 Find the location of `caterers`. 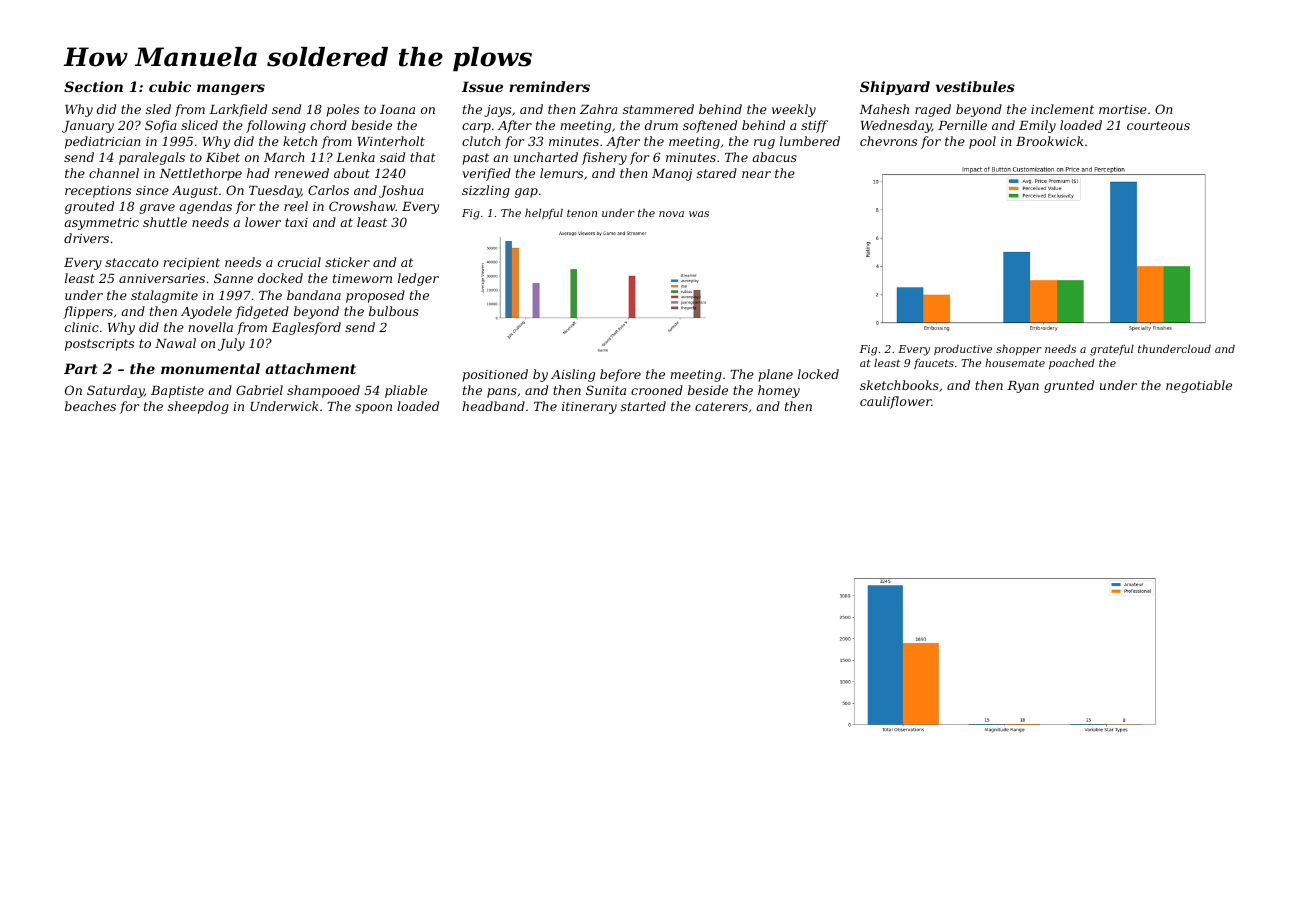

caterers is located at coordinates (721, 406).
